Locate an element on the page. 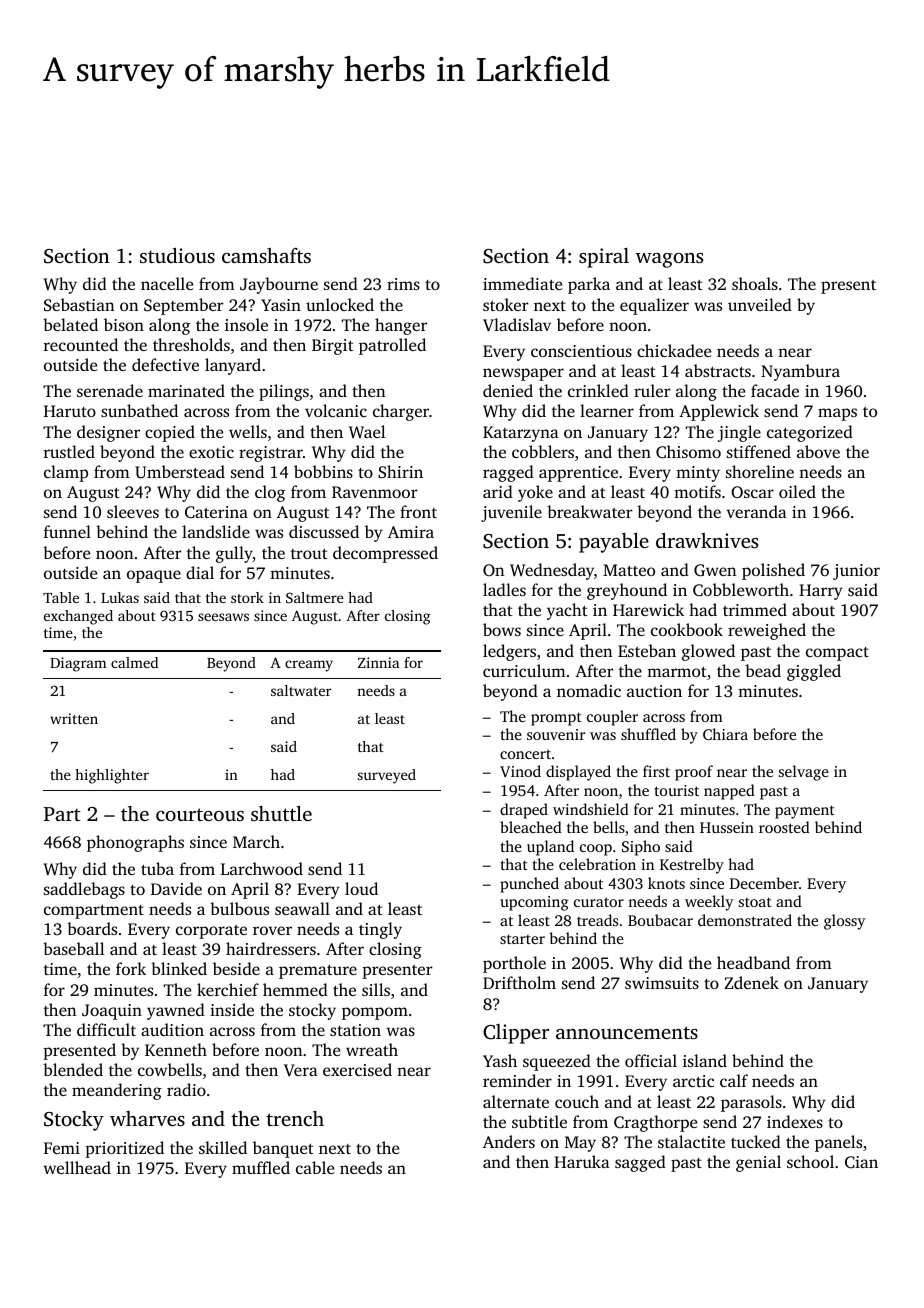 The height and width of the page is (1308, 924). genial is located at coordinates (758, 1163).
